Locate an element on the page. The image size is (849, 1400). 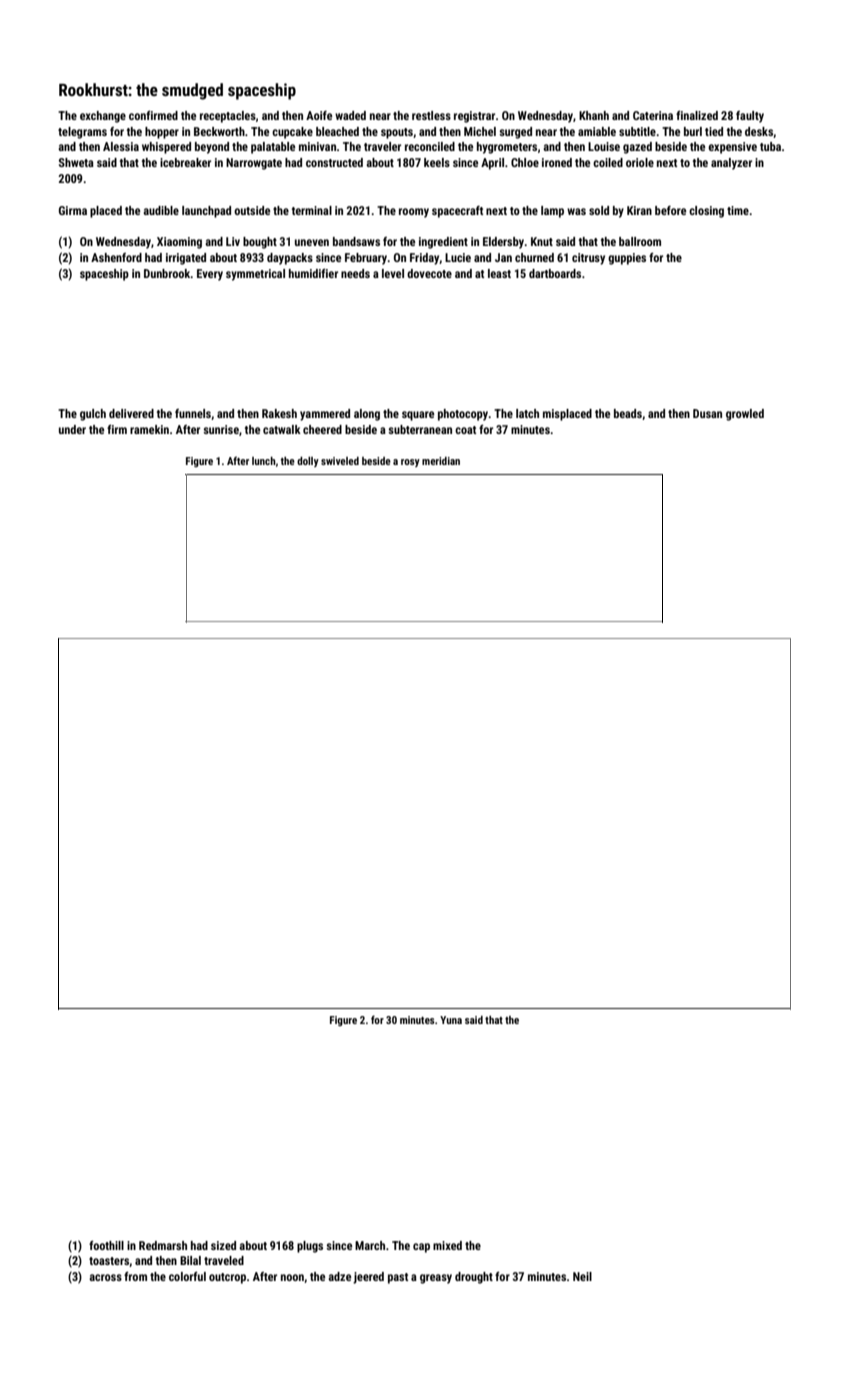
Yuna is located at coordinates (451, 1020).
